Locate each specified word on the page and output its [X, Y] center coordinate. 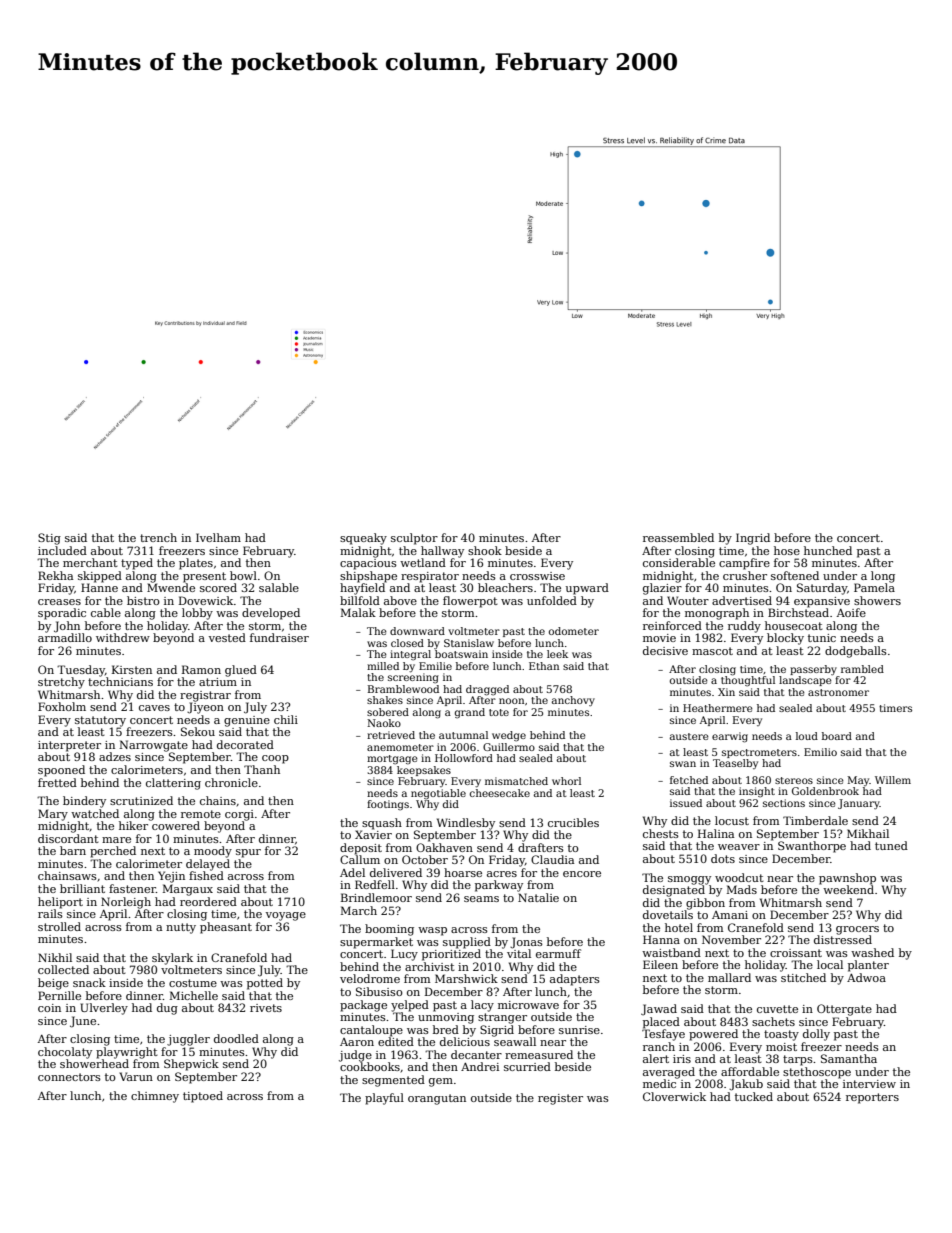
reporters [872, 1098]
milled [383, 666]
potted [265, 984]
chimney [155, 1097]
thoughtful [748, 681]
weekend [848, 889]
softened [795, 575]
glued [241, 671]
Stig [49, 539]
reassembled [678, 537]
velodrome [370, 978]
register [560, 1099]
